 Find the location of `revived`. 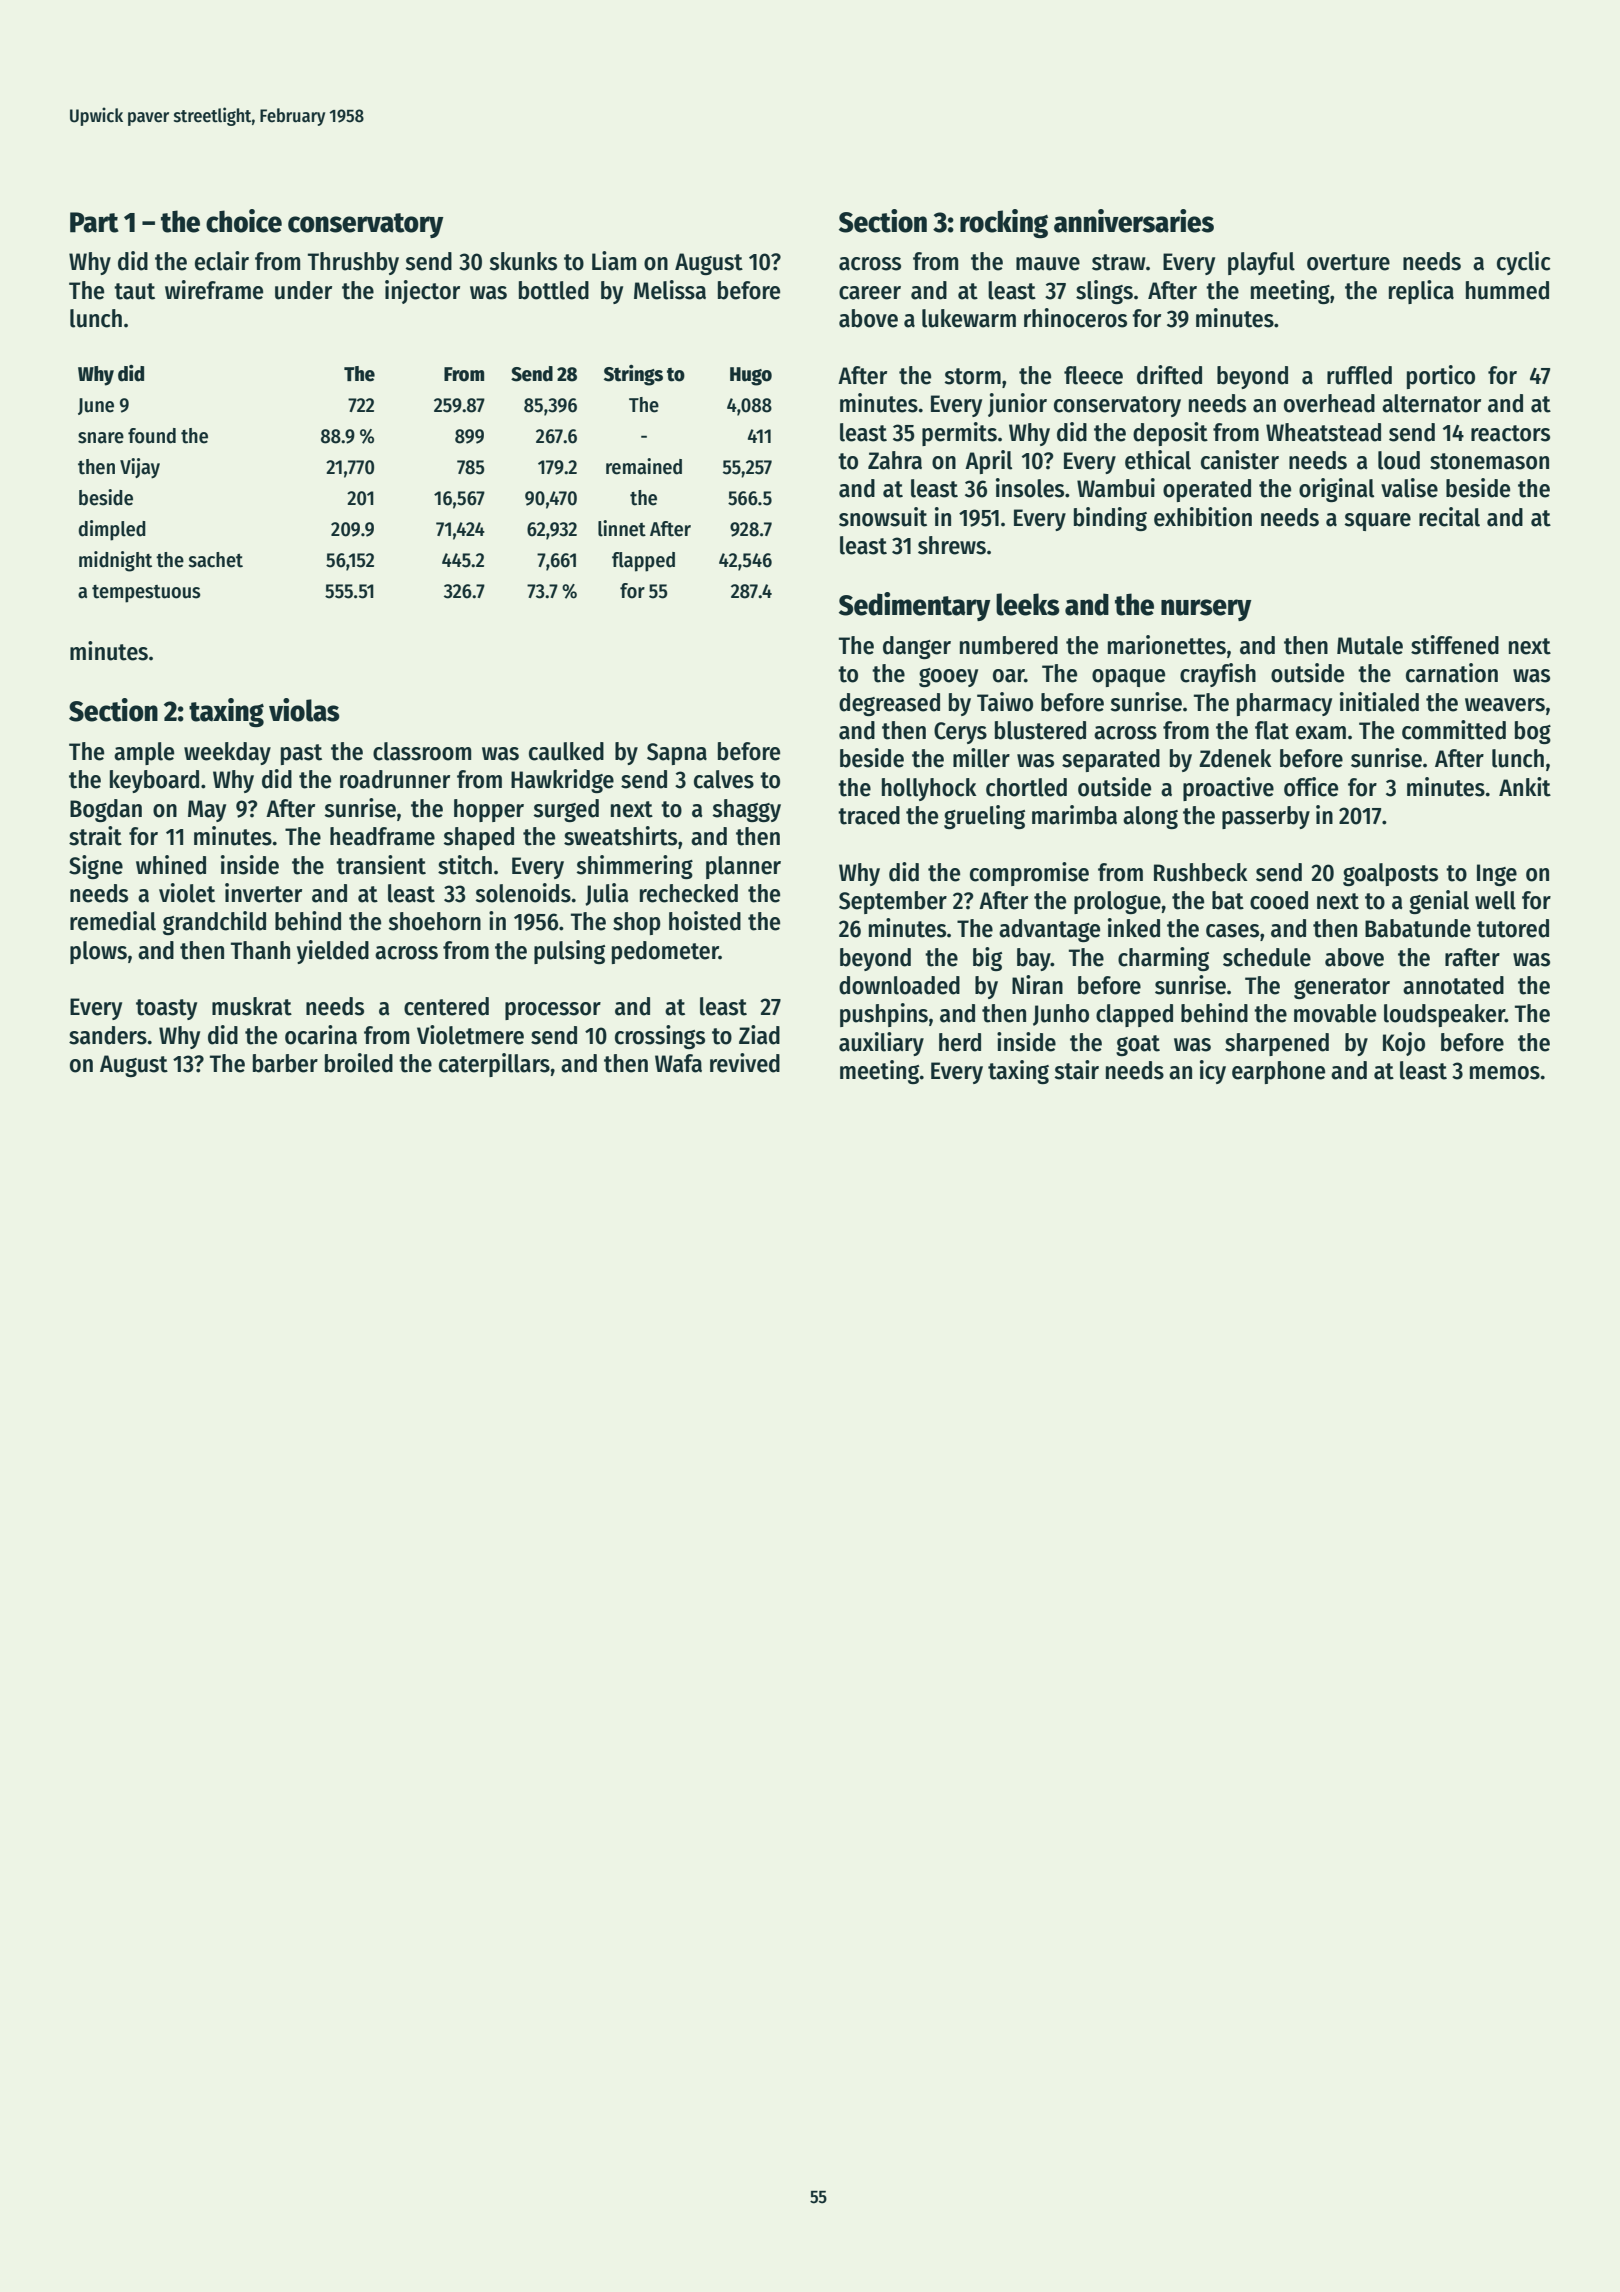

revived is located at coordinates (745, 1063).
